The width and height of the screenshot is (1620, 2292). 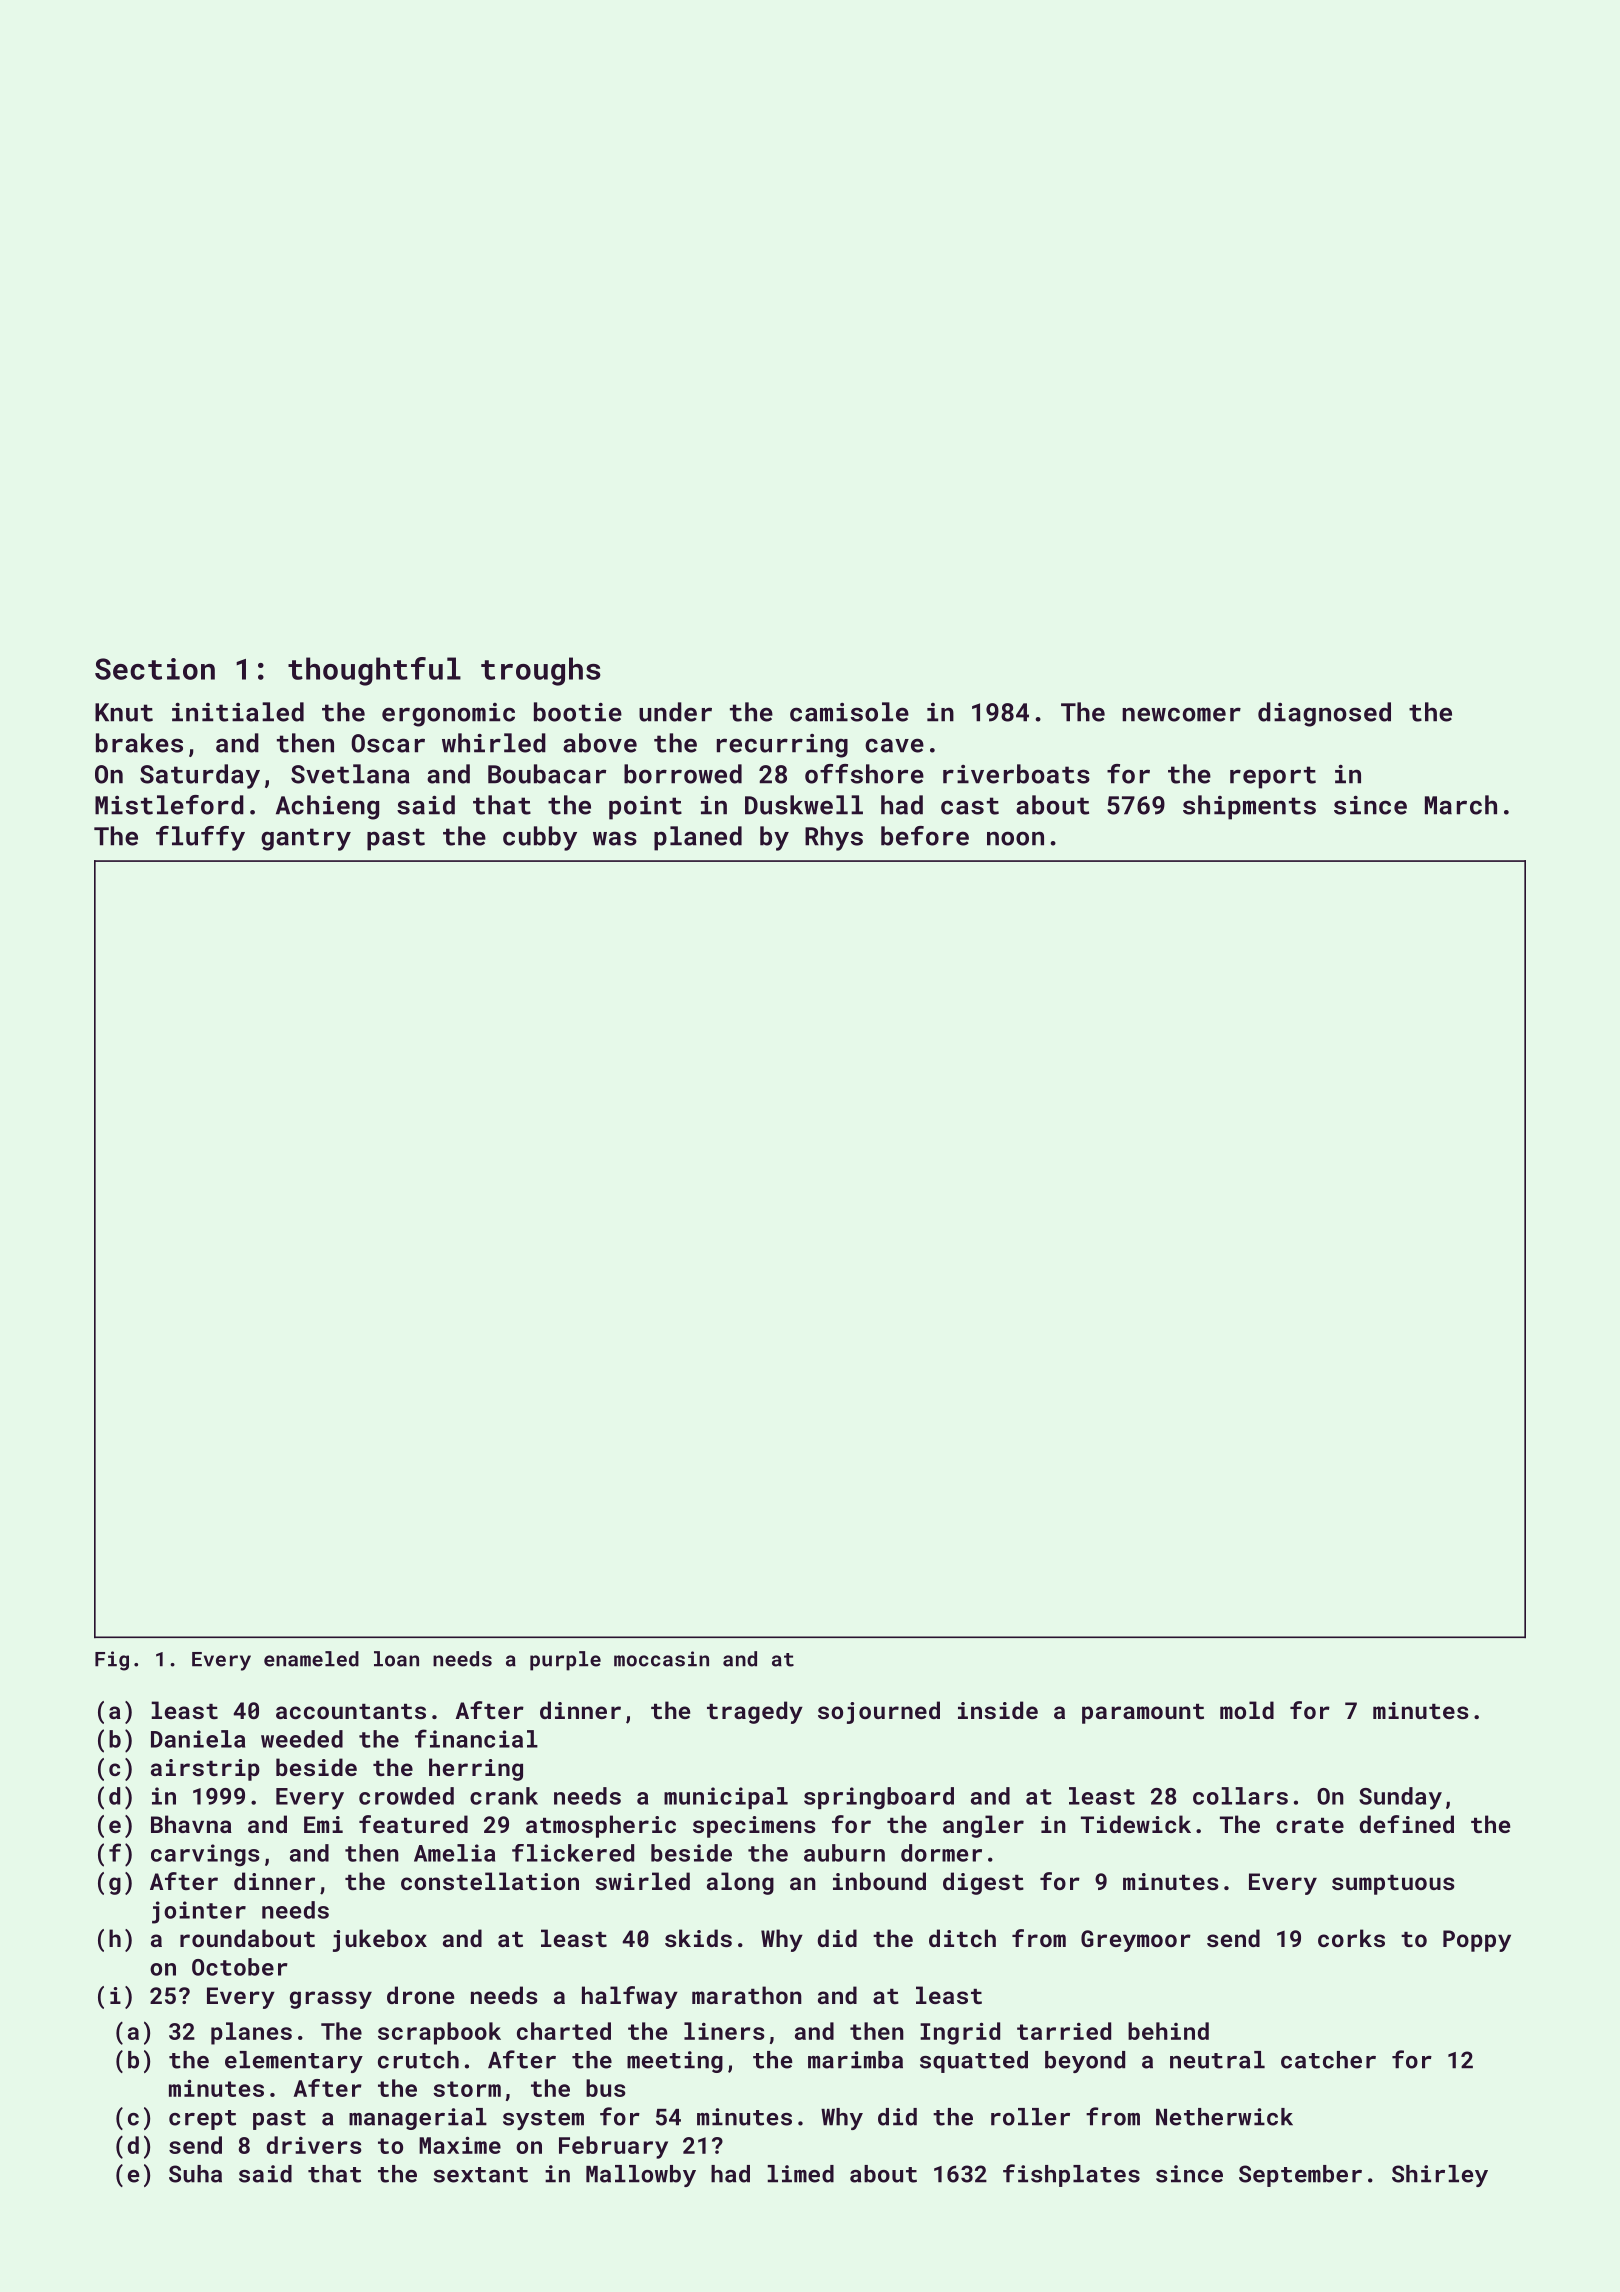 I want to click on mold, so click(x=1247, y=1710).
